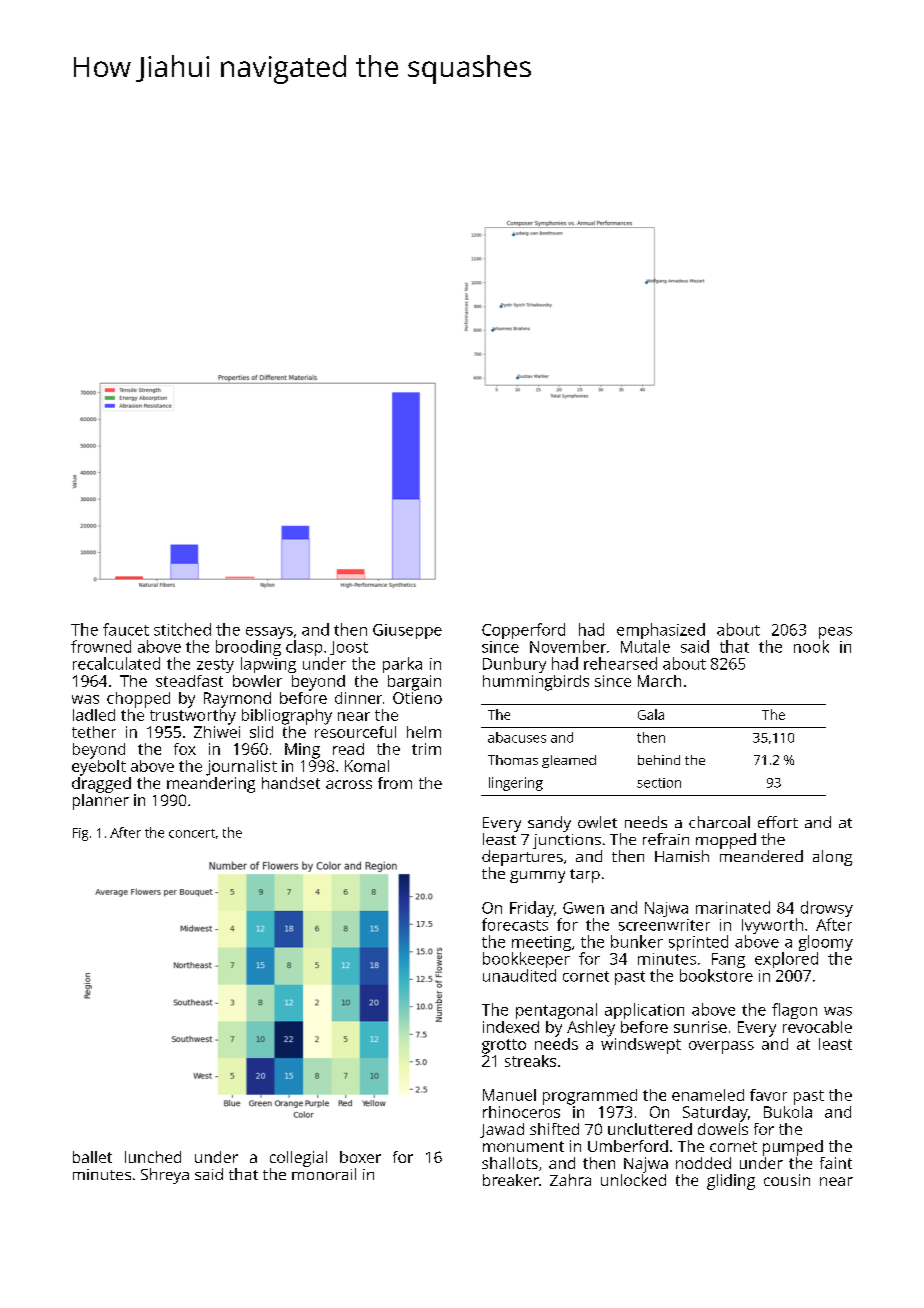  What do you see at coordinates (811, 646) in the document?
I see `nook` at bounding box center [811, 646].
